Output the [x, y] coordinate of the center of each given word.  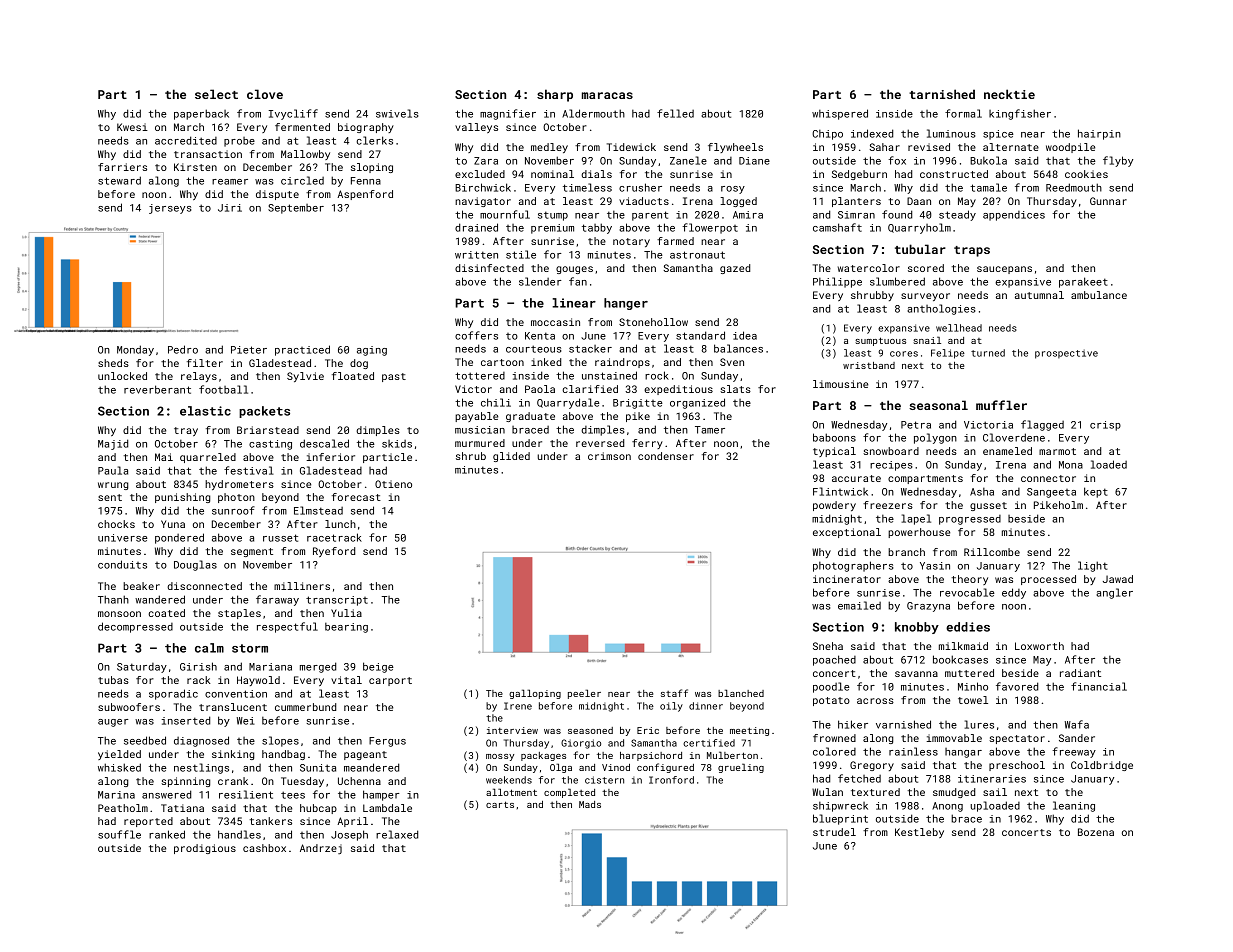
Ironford [671, 780]
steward [119, 180]
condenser [666, 456]
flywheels [735, 148]
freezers [888, 505]
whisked [119, 767]
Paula [113, 470]
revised [929, 147]
